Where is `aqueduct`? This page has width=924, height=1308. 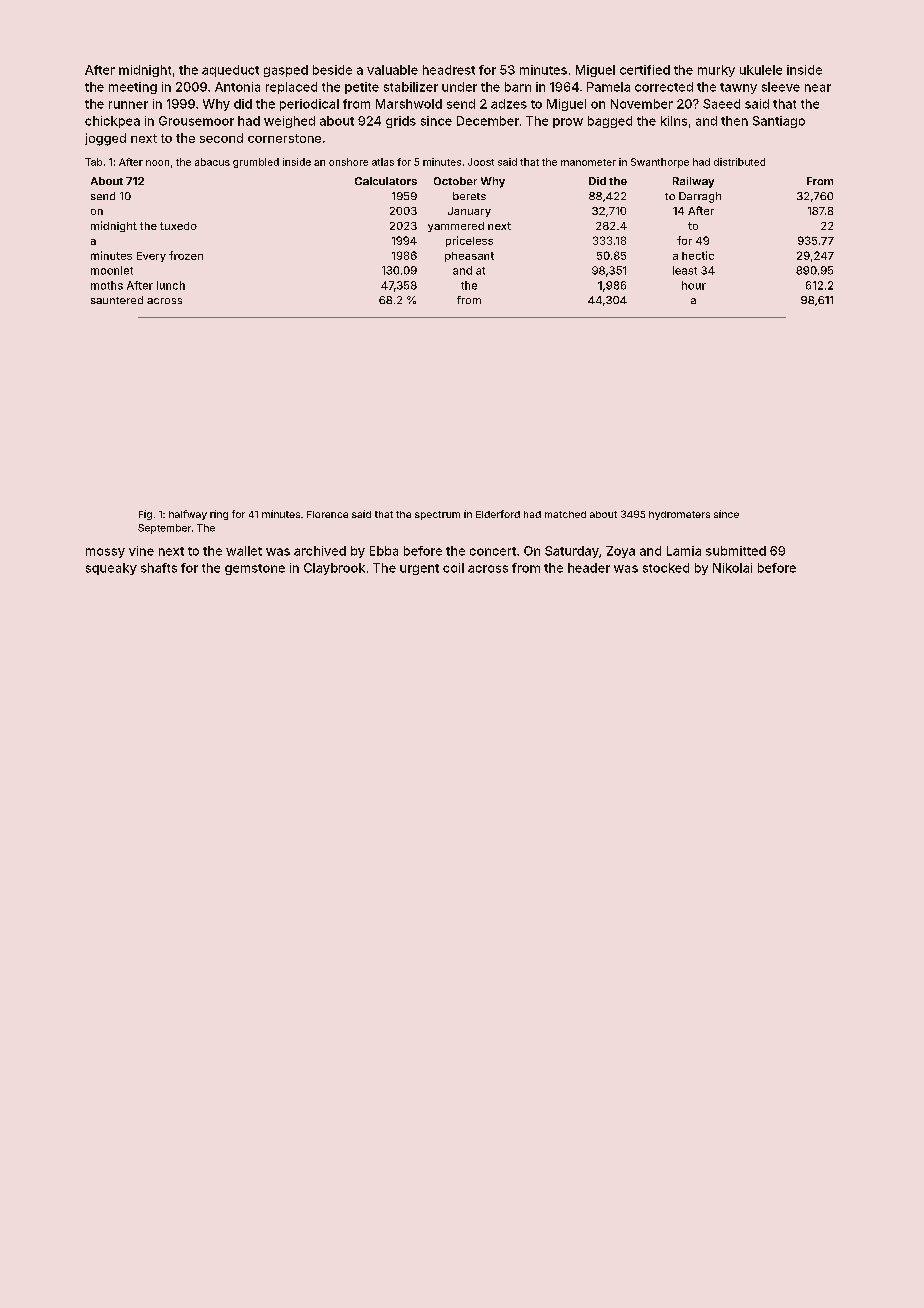 aqueduct is located at coordinates (230, 71).
